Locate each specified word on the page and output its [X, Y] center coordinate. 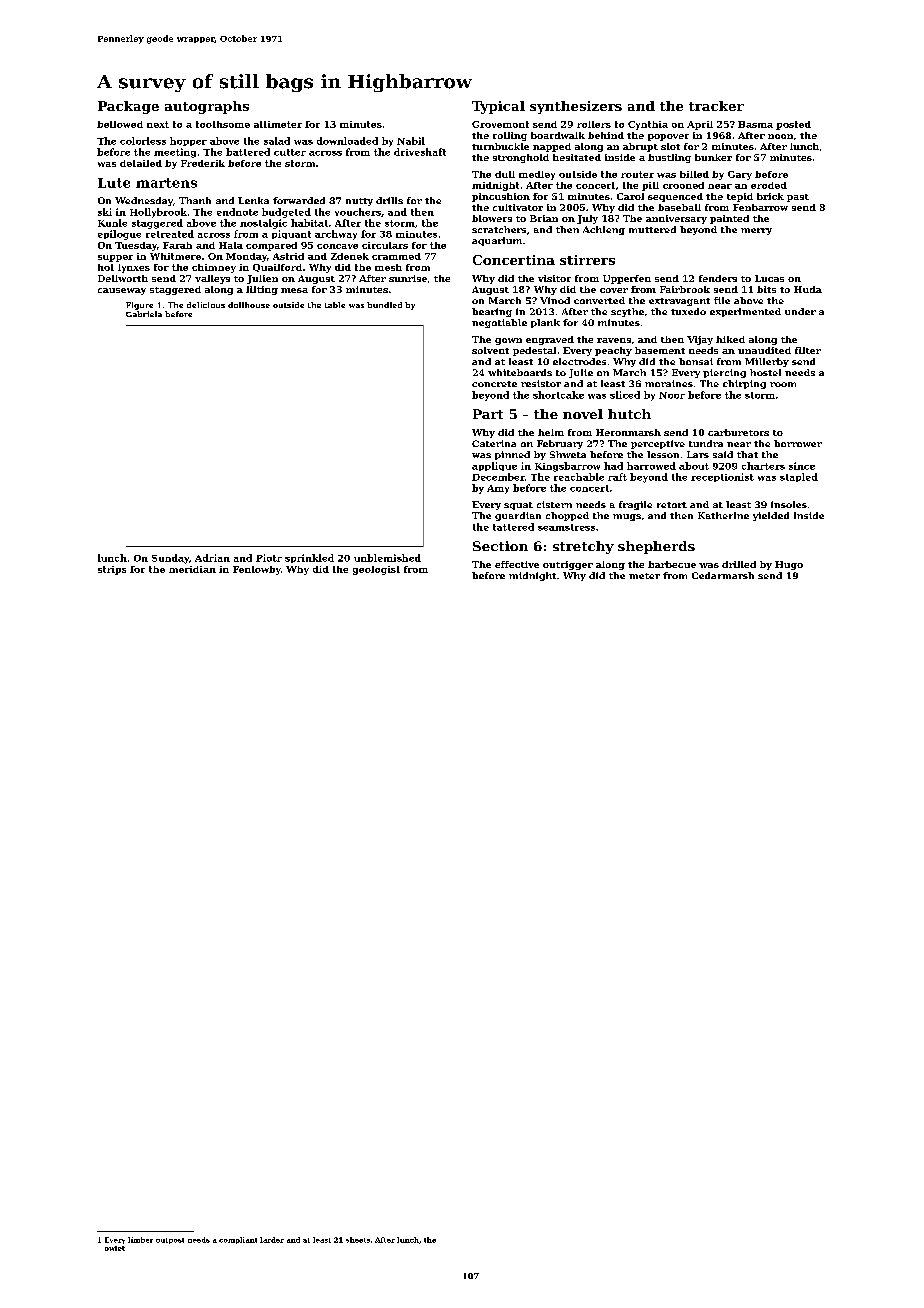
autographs [207, 107]
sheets [358, 1240]
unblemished [387, 558]
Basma [755, 124]
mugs [627, 517]
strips [112, 570]
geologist [376, 570]
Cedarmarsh [723, 575]
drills [389, 200]
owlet [115, 1248]
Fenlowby [257, 570]
